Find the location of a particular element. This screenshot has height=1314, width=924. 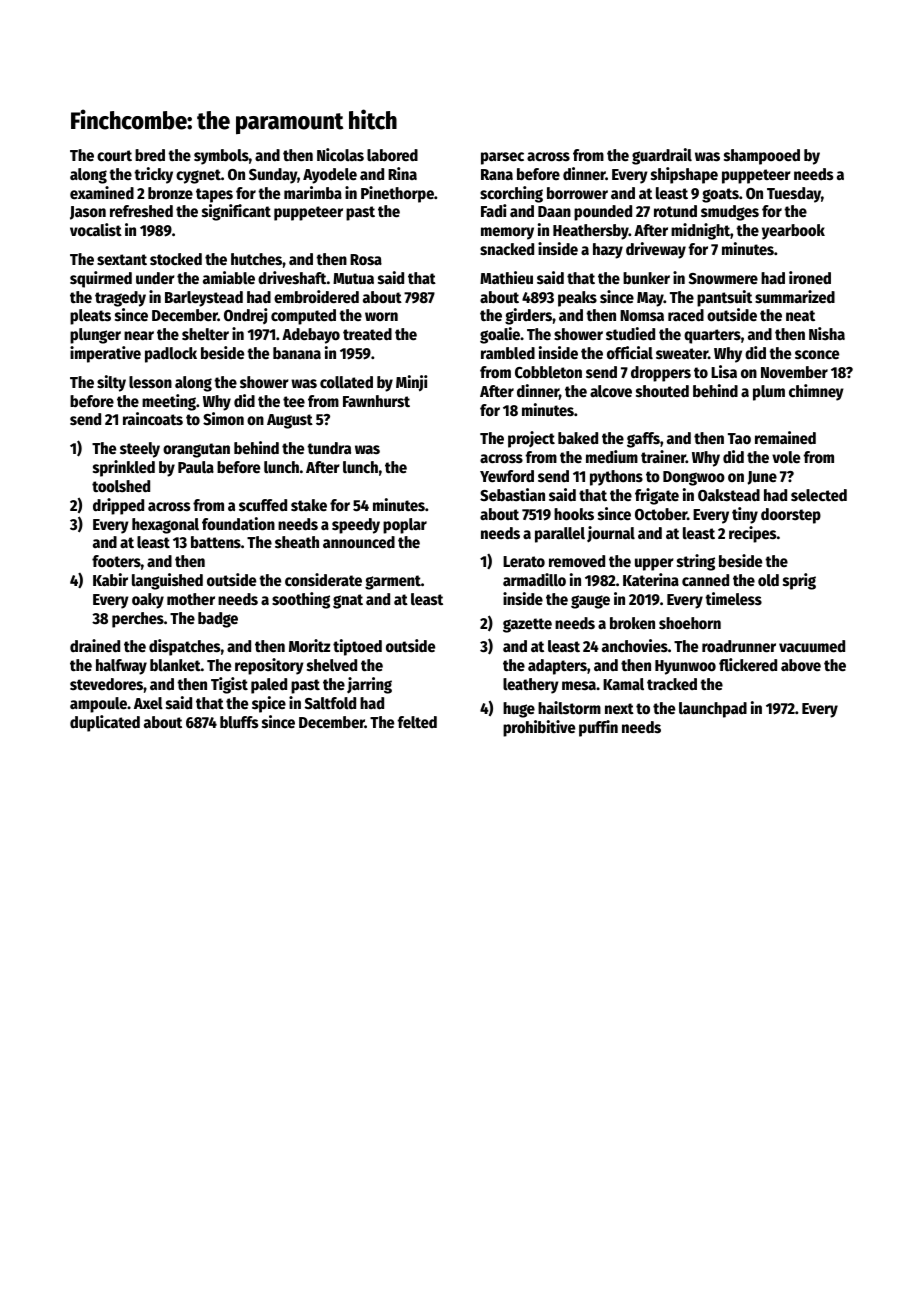

bluffs is located at coordinates (239, 722).
